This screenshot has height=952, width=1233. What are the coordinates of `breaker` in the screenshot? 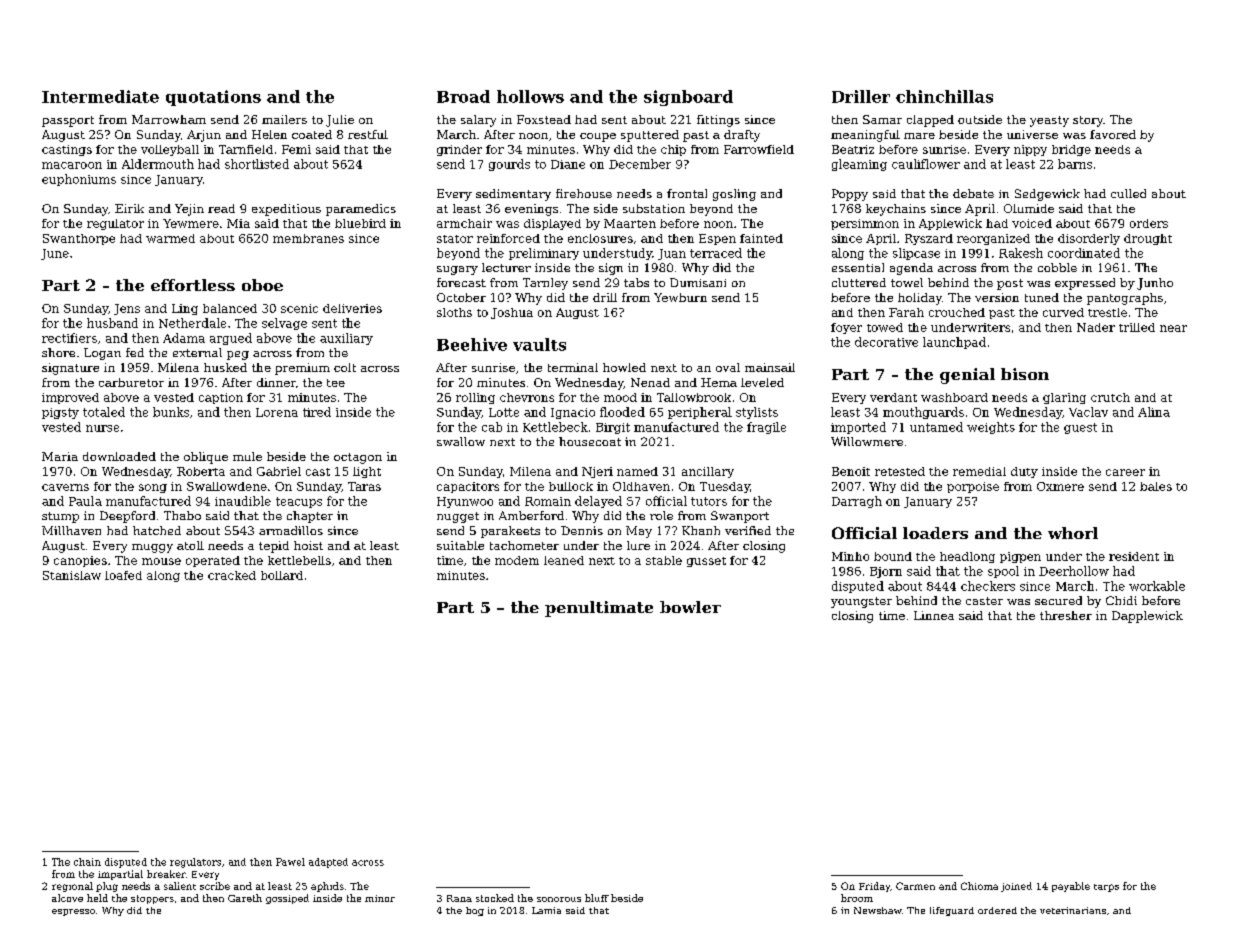 It's located at (166, 874).
